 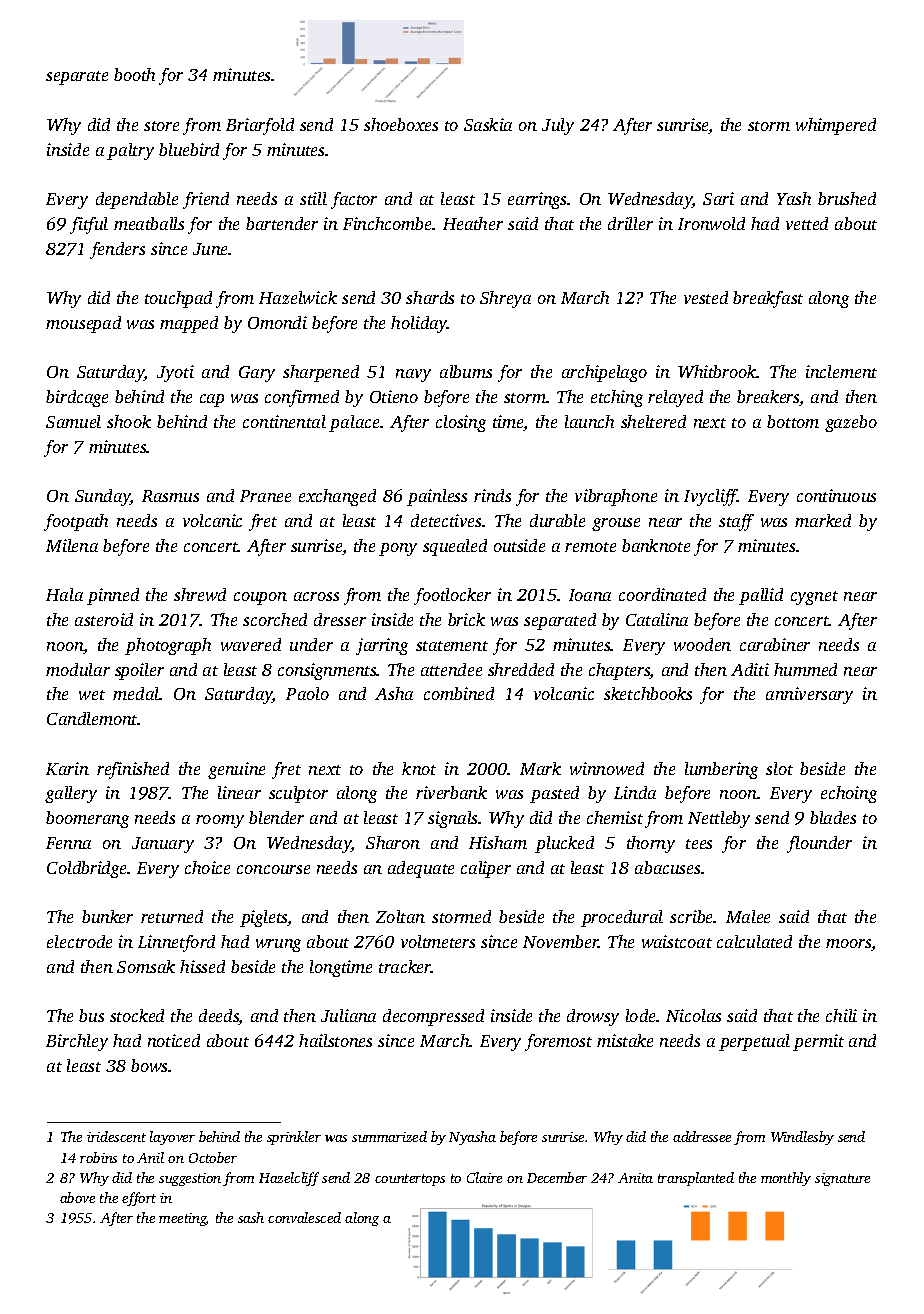 What do you see at coordinates (754, 1042) in the screenshot?
I see `perpetual` at bounding box center [754, 1042].
